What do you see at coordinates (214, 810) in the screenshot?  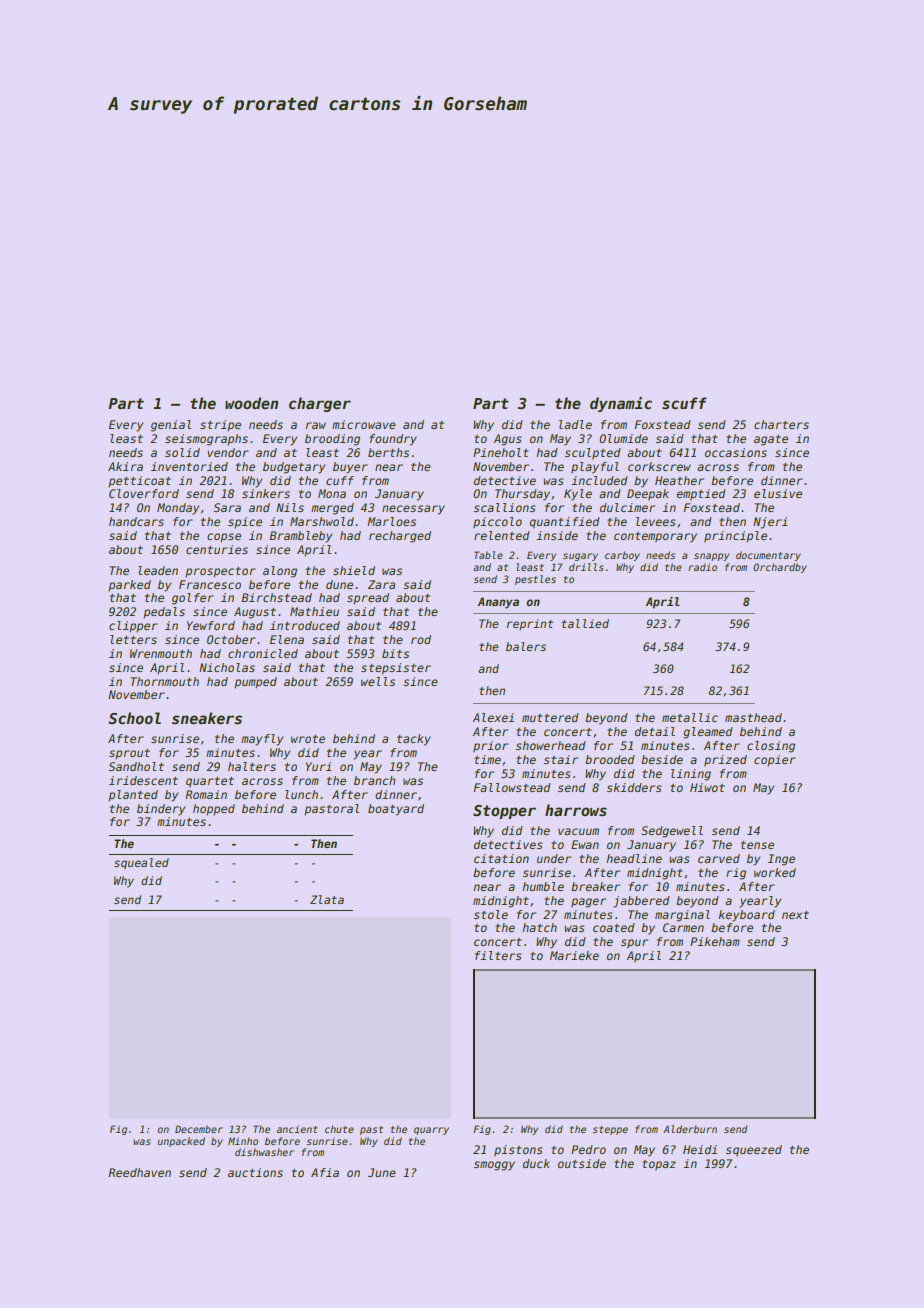 I see `hopped` at bounding box center [214, 810].
